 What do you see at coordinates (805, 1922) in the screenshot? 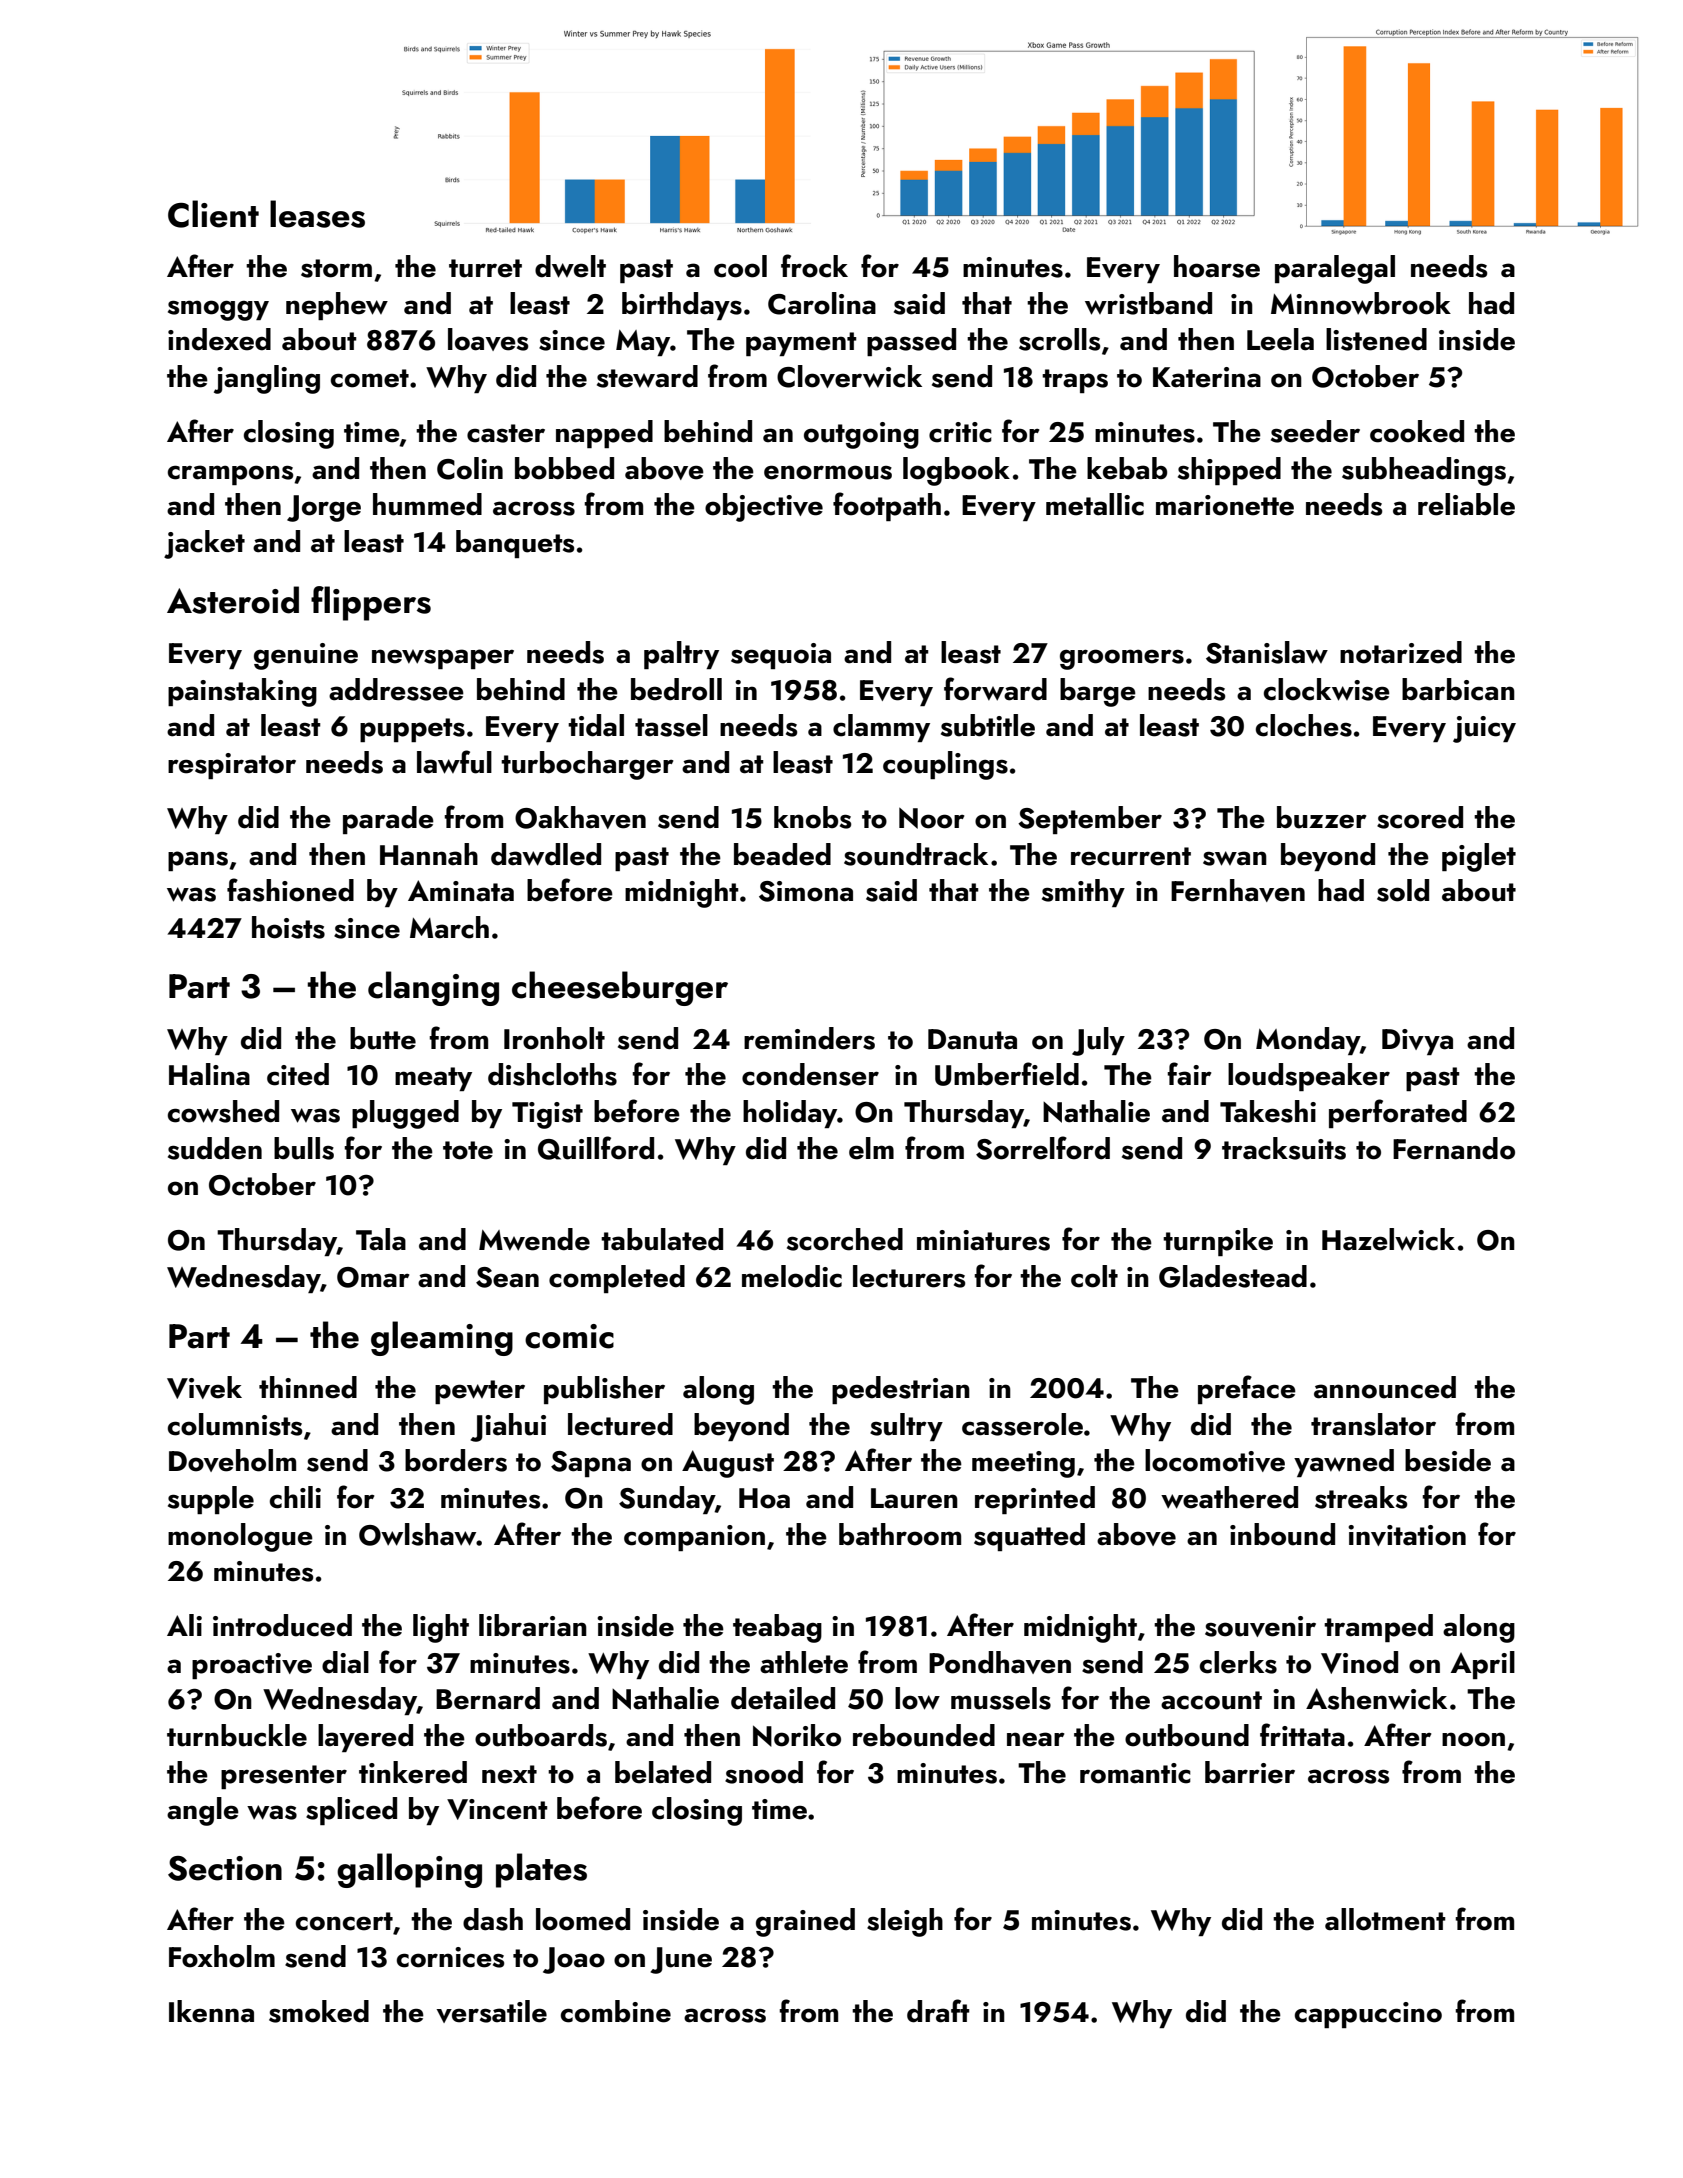
I see `grained` at bounding box center [805, 1922].
